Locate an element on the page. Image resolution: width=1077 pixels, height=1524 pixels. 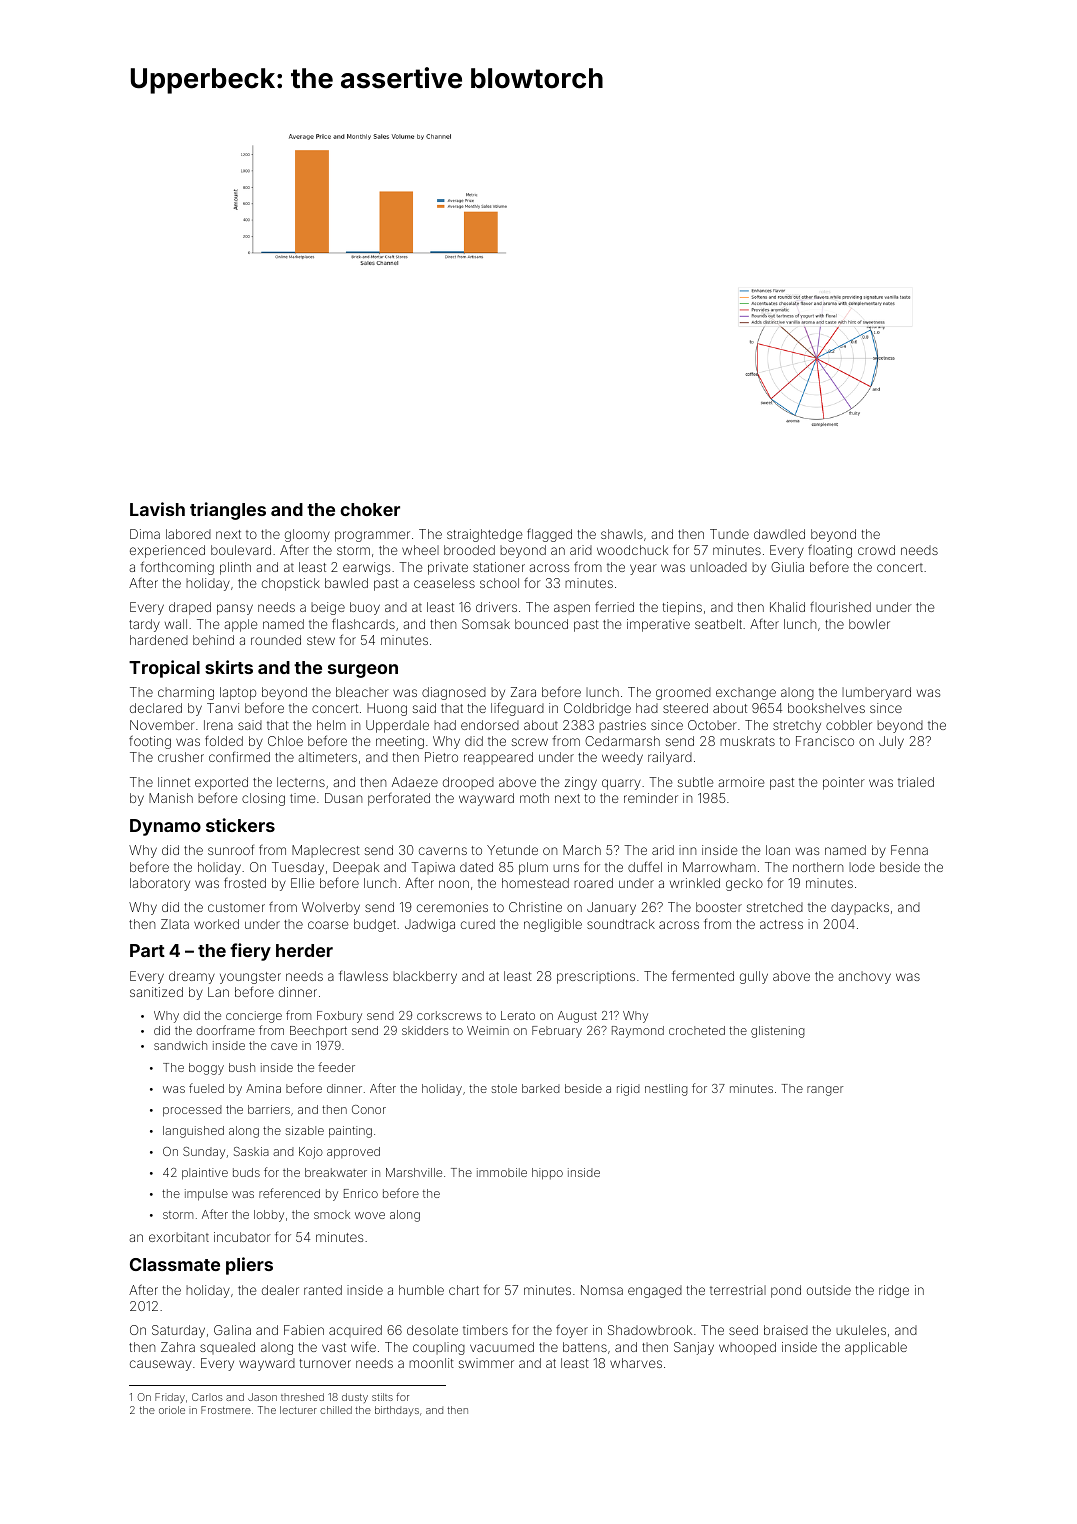
nestling is located at coordinates (666, 1090).
